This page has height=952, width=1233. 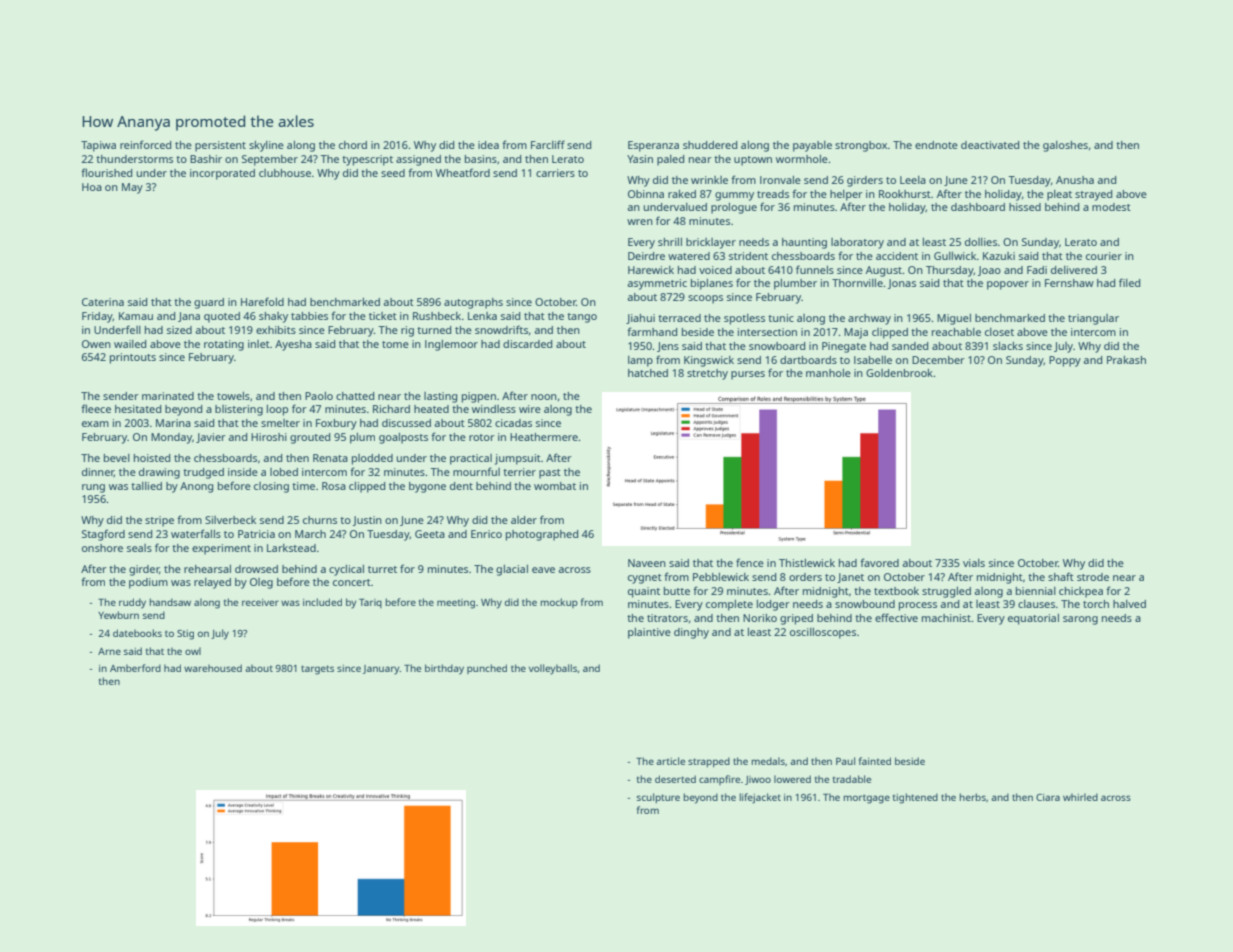 What do you see at coordinates (936, 145) in the page?
I see `endnote` at bounding box center [936, 145].
